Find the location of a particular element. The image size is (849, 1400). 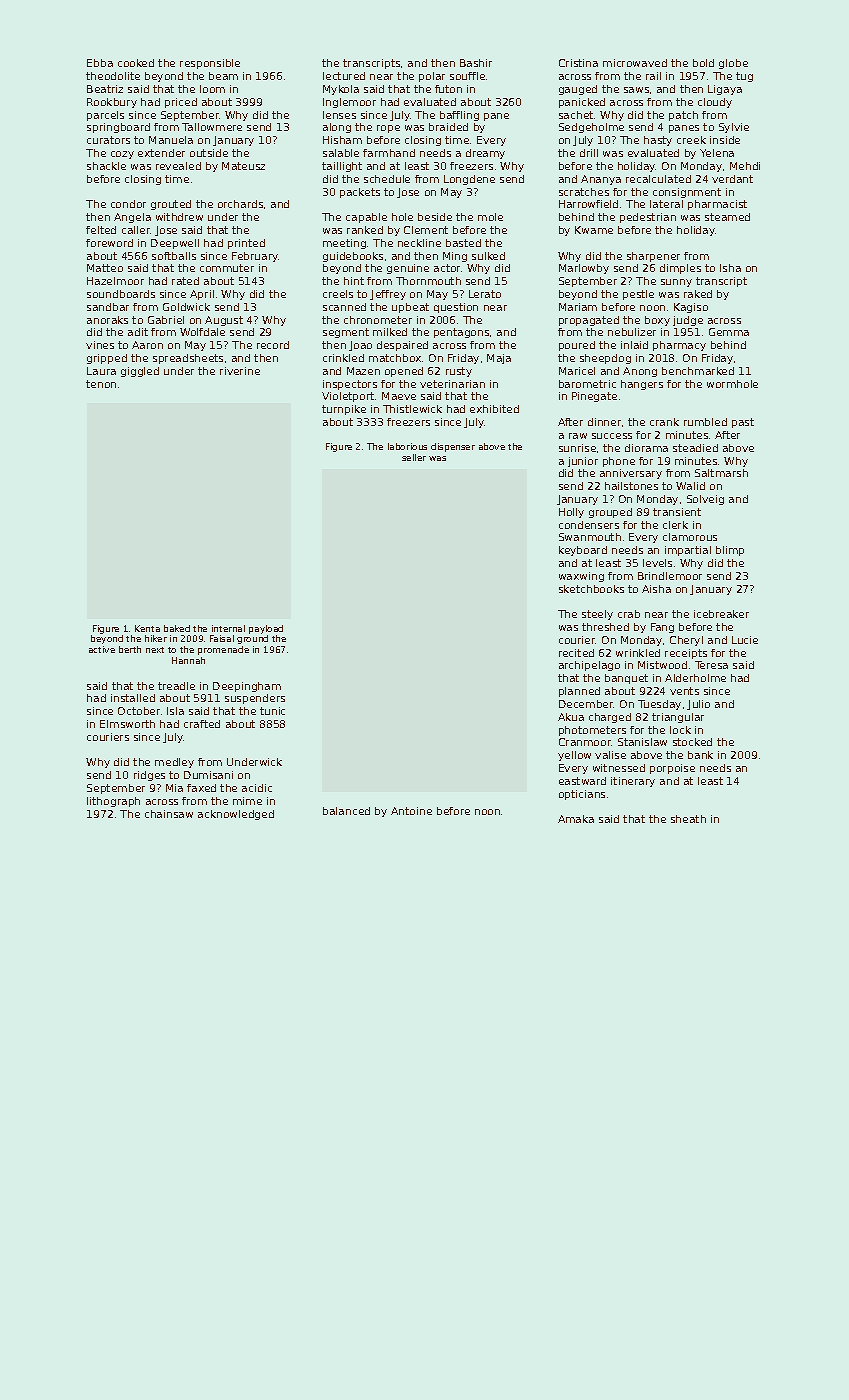

sachet is located at coordinates (576, 115).
